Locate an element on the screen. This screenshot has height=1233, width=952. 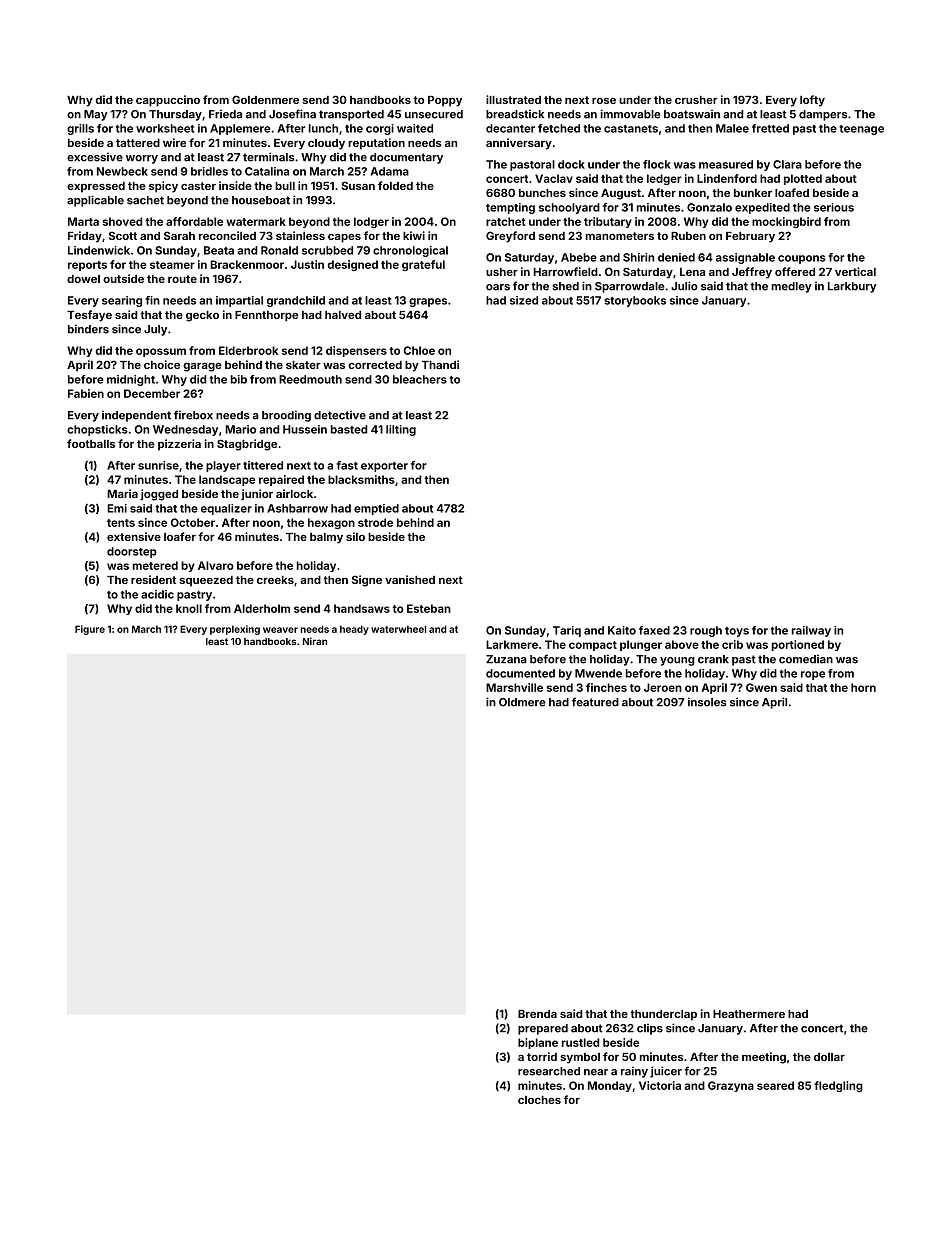
biplane is located at coordinates (538, 1043).
